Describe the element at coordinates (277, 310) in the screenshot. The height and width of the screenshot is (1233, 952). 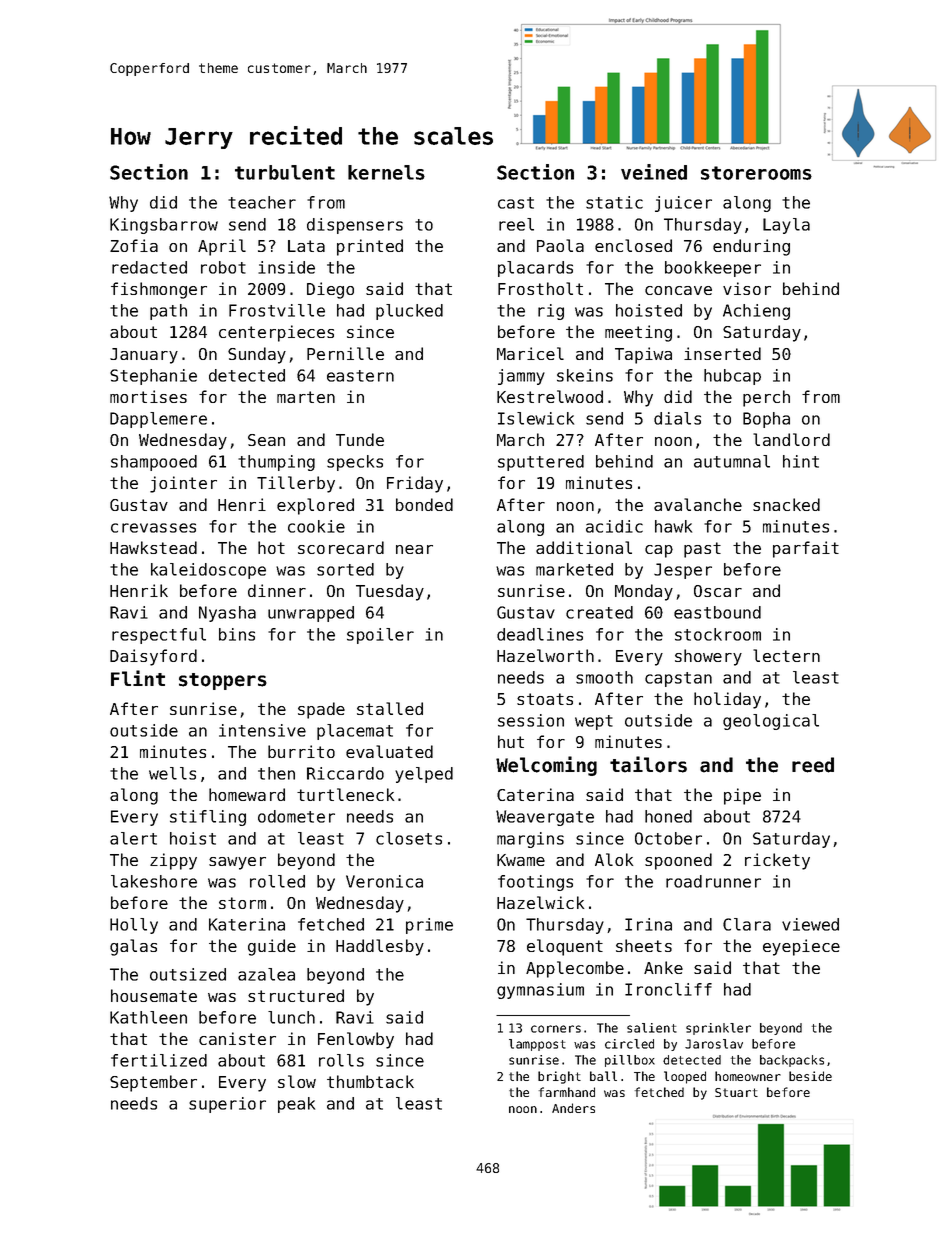
I see `Frostville` at that location.
